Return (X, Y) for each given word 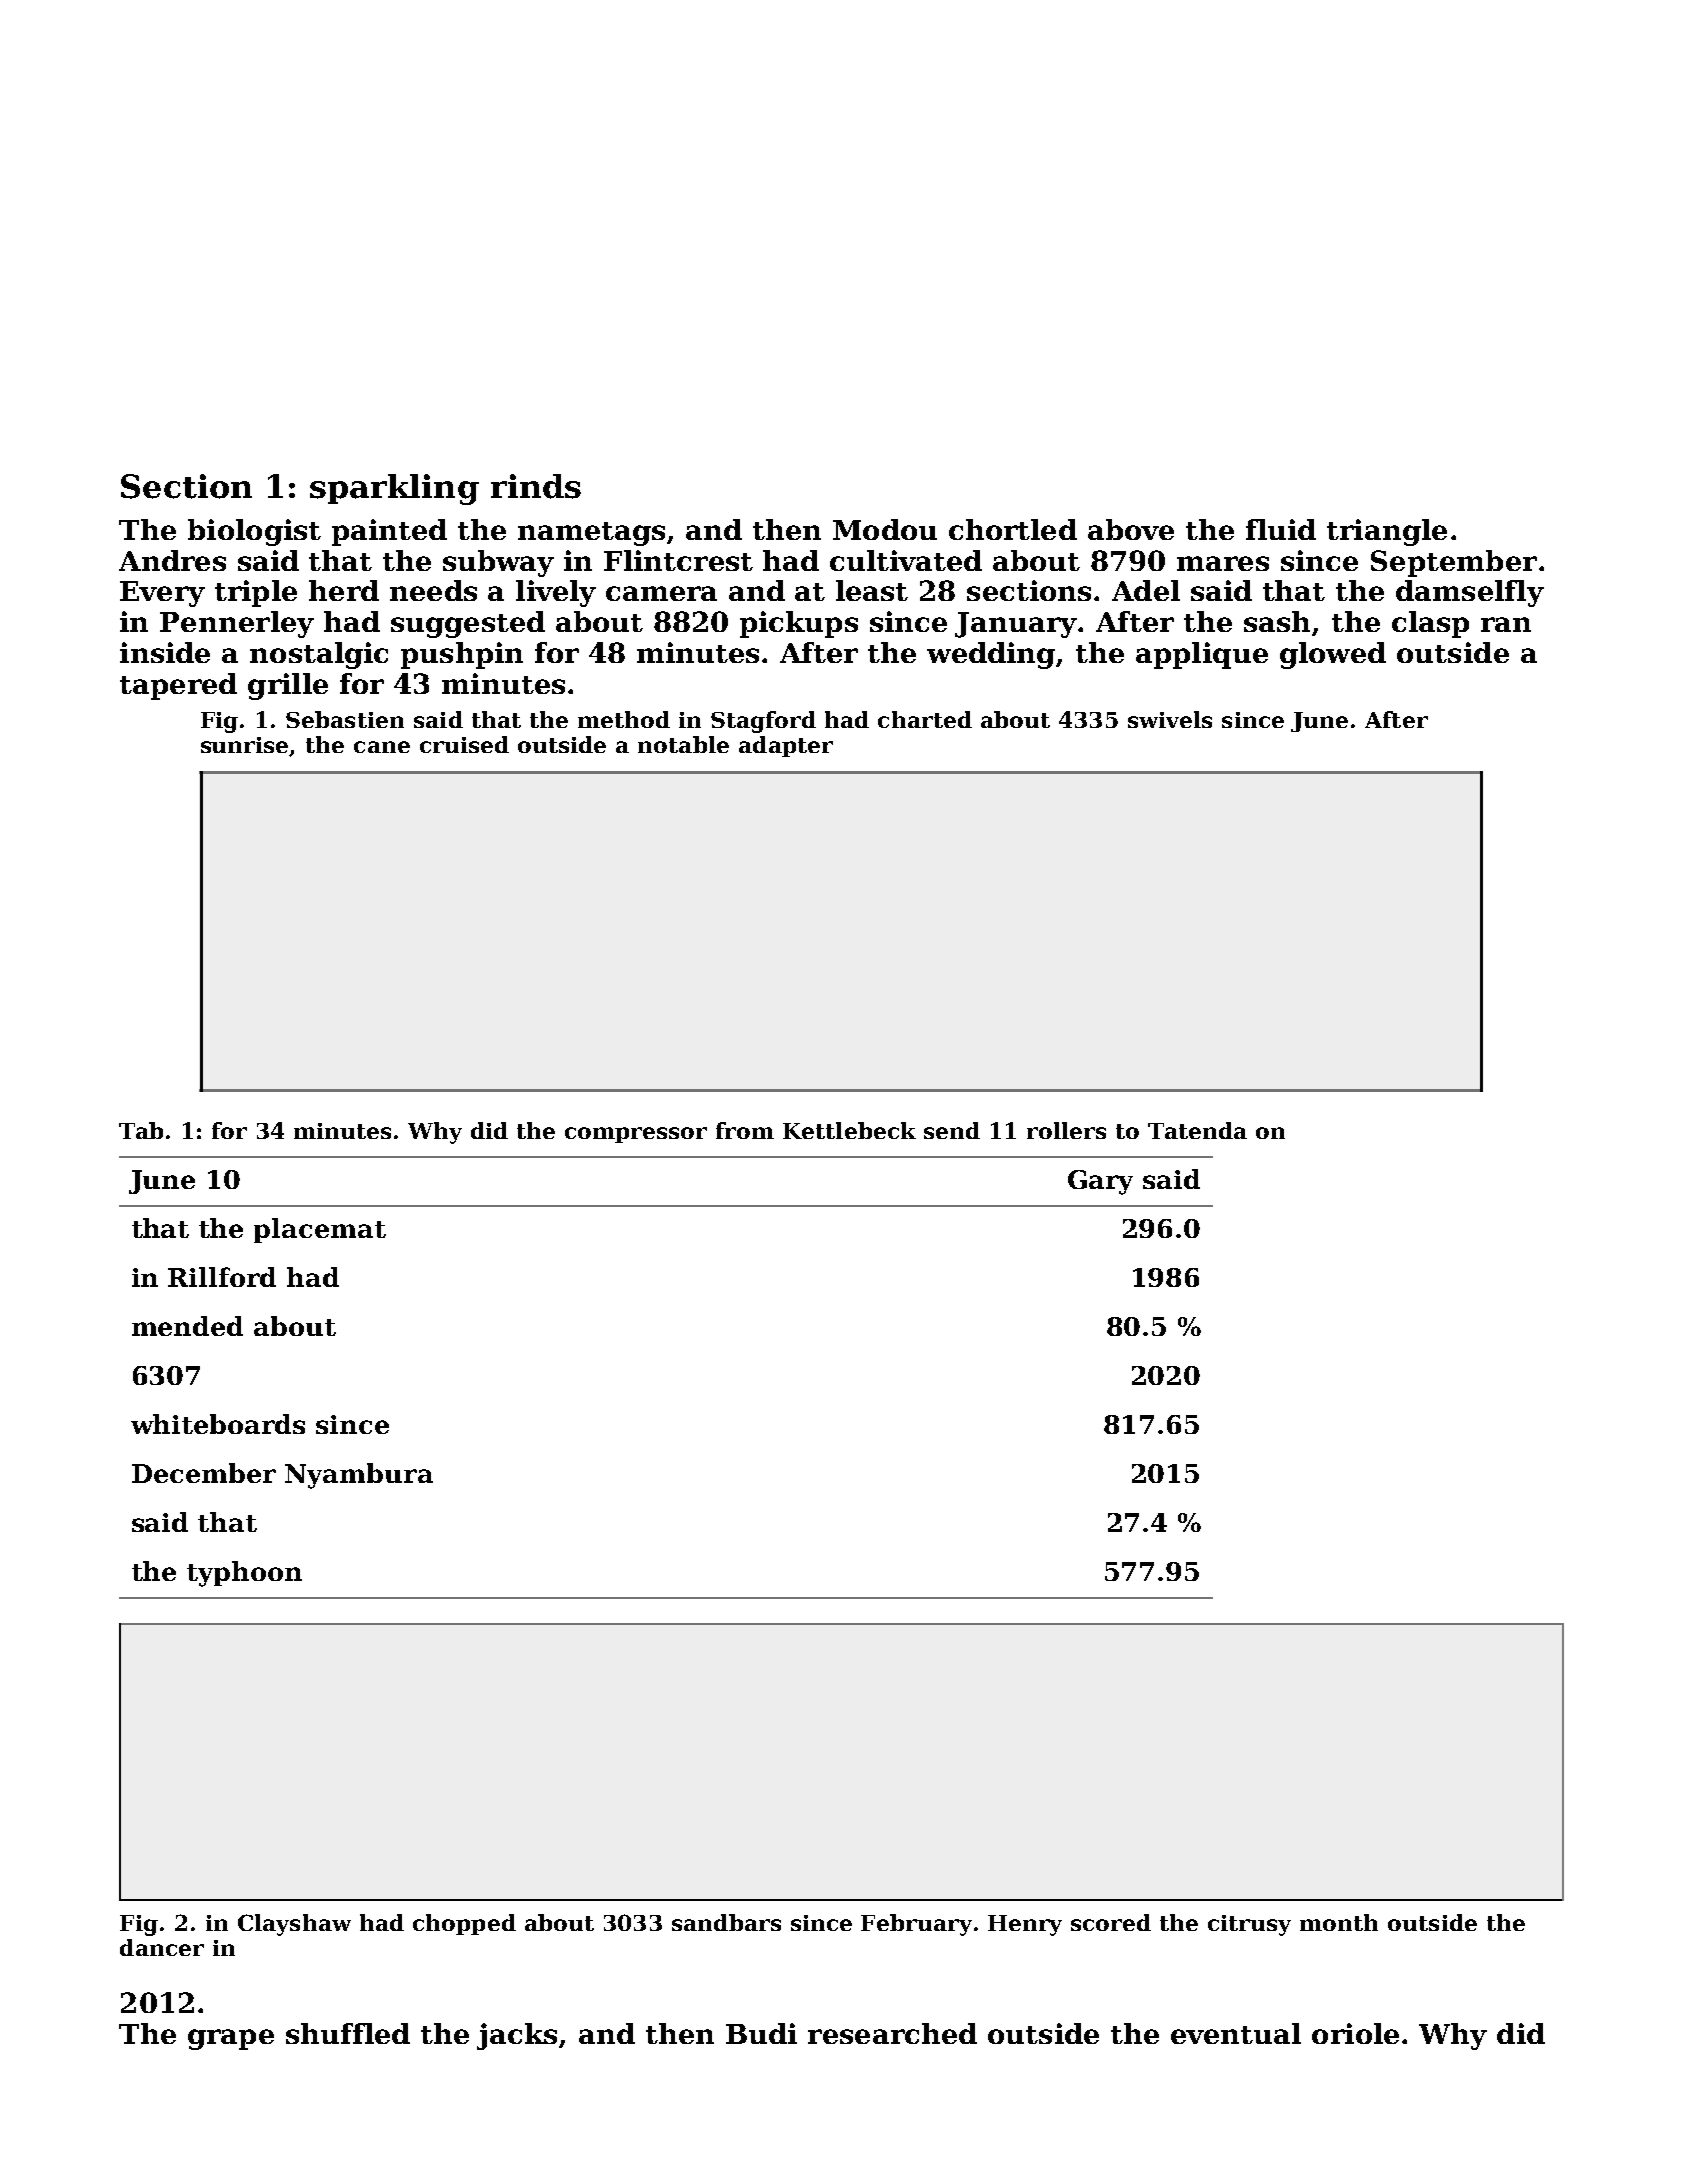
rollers (1066, 1130)
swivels (1170, 719)
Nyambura (359, 1476)
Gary (1100, 1182)
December (204, 1473)
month (1339, 1922)
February (916, 1925)
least (872, 590)
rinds (536, 486)
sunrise (245, 746)
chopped (464, 1924)
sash (1277, 621)
